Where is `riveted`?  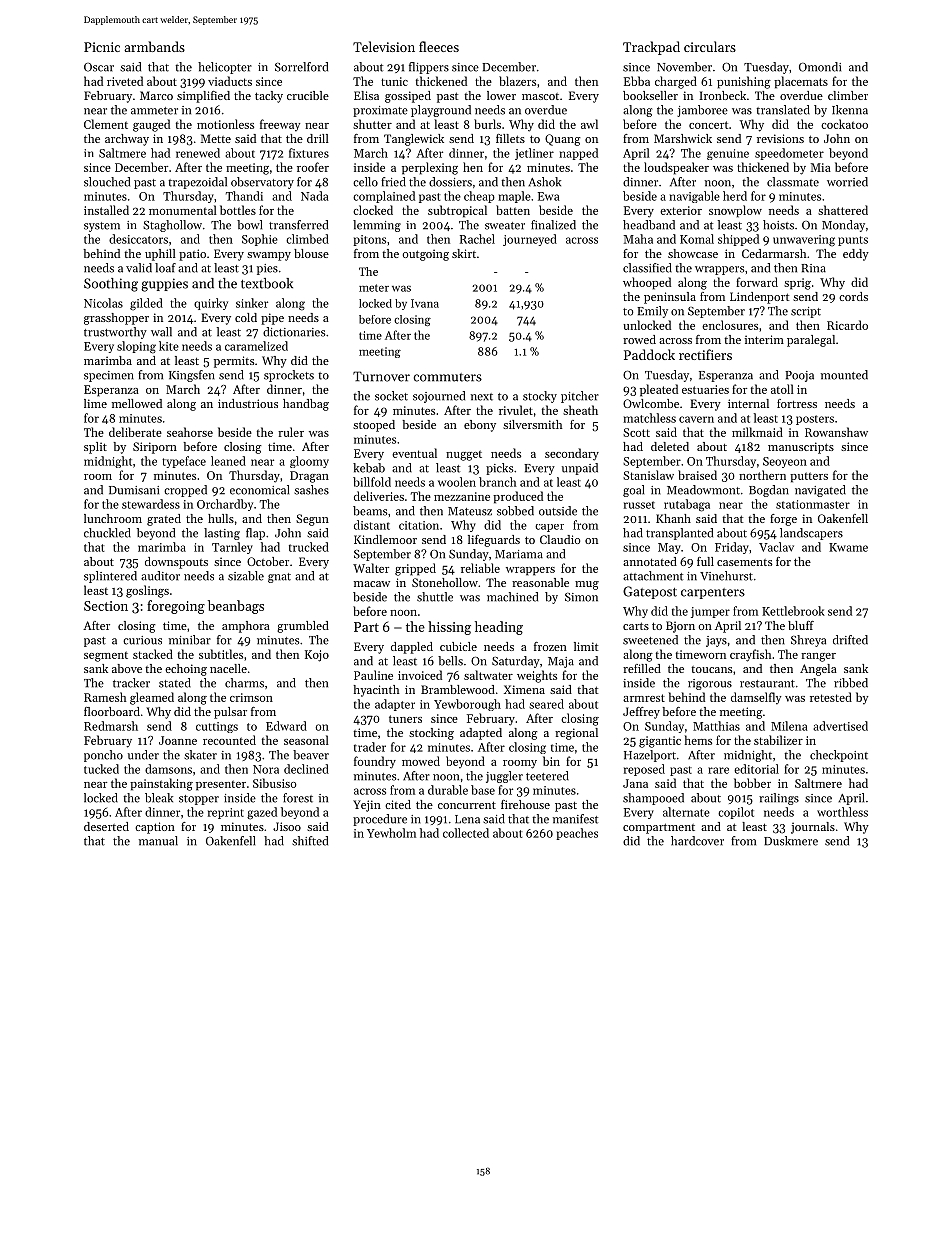
riveted is located at coordinates (125, 81).
